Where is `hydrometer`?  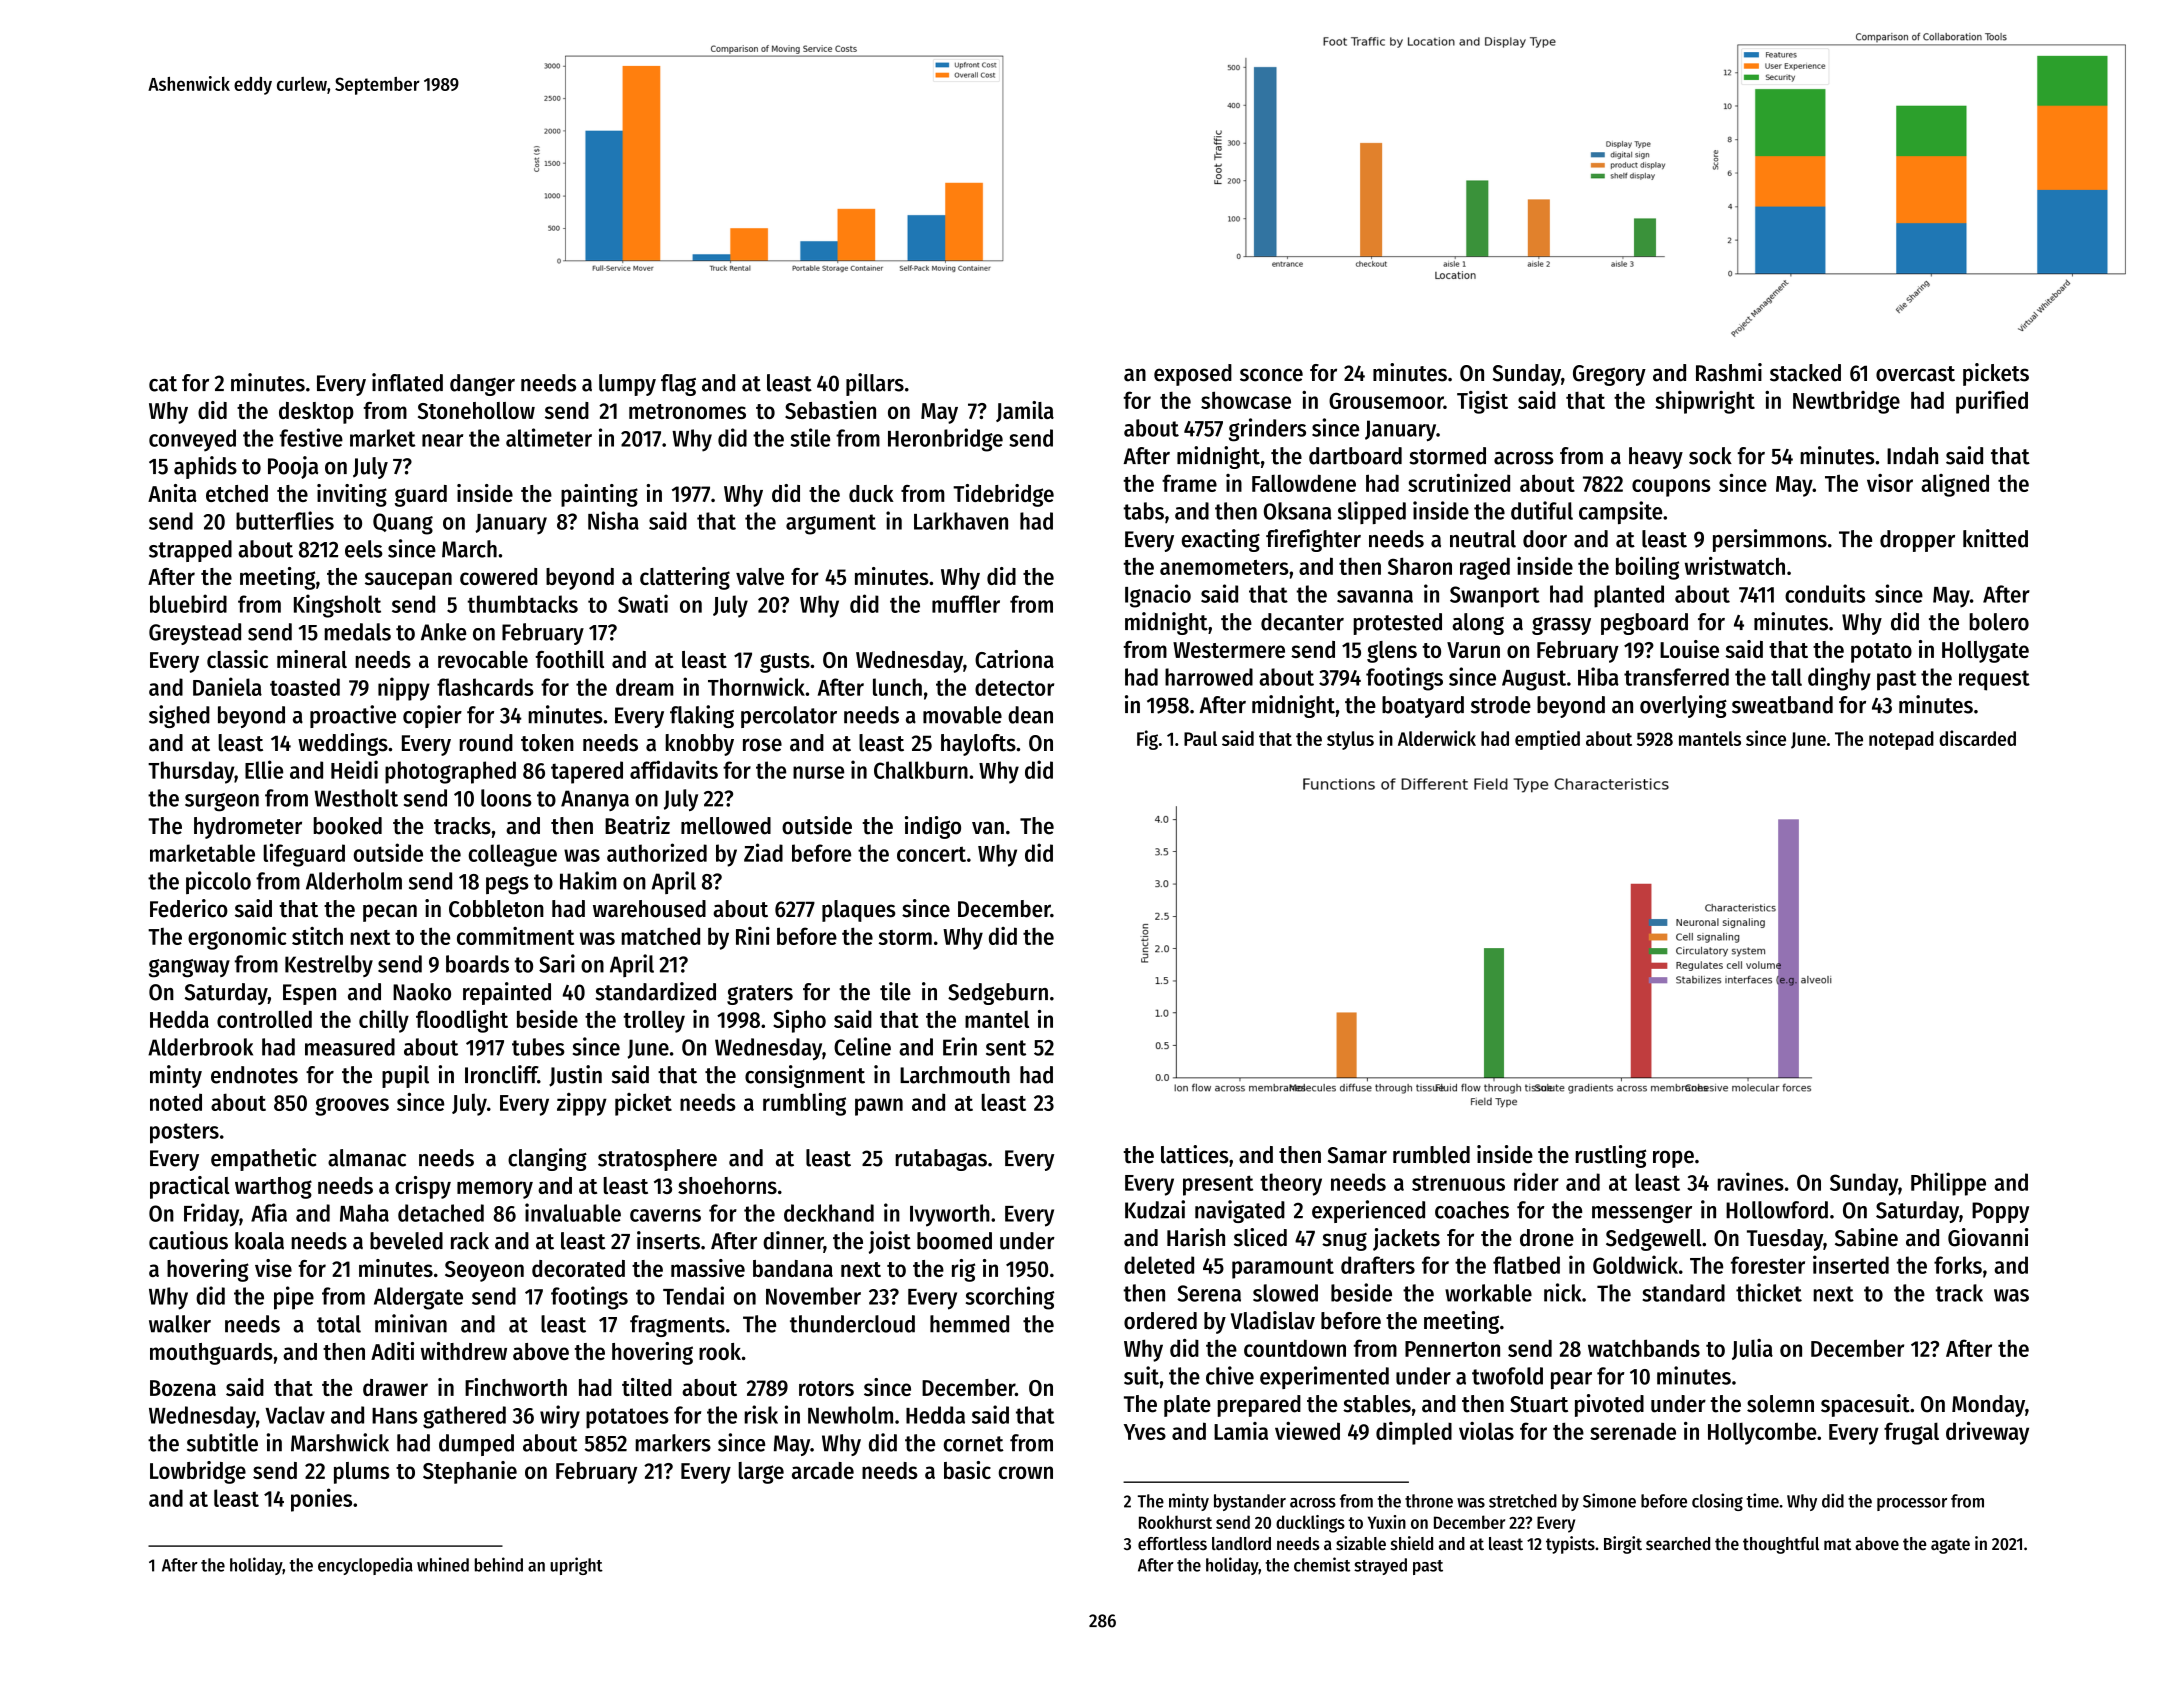
hydrometer is located at coordinates (248, 828).
